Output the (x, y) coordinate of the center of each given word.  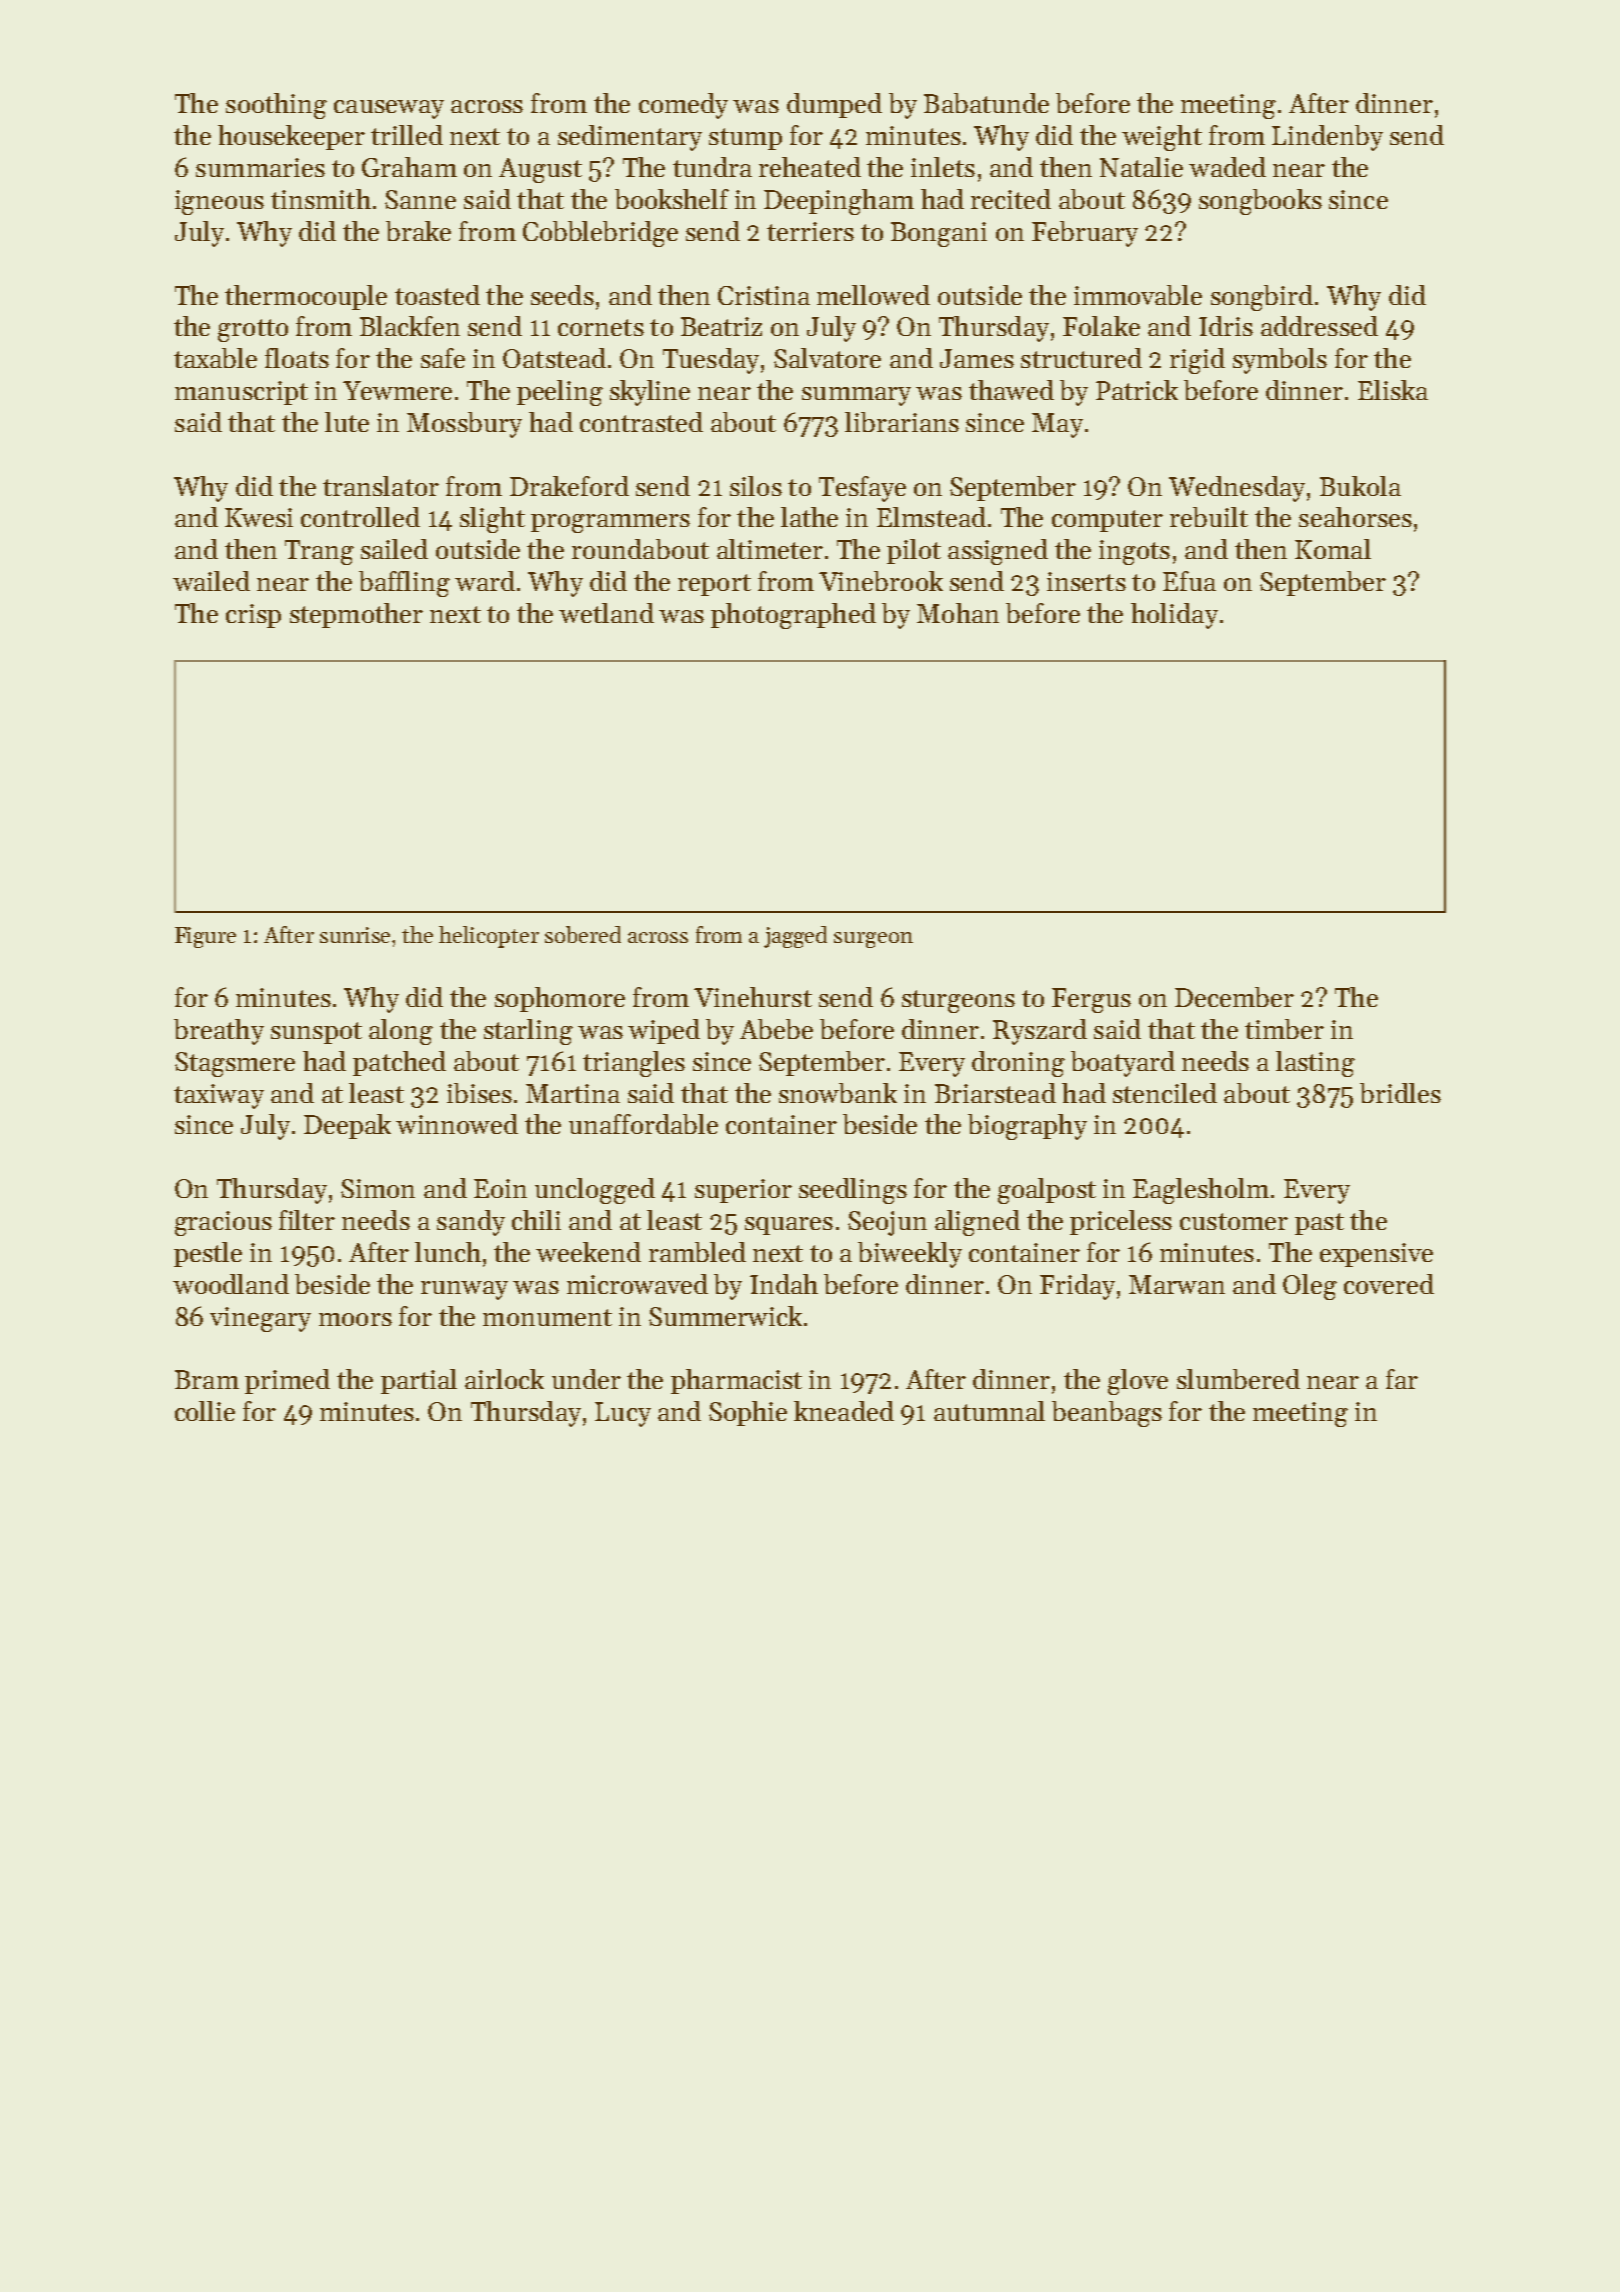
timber (1284, 1029)
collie (205, 1411)
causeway (389, 109)
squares (789, 1226)
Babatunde (986, 103)
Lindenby (1327, 138)
